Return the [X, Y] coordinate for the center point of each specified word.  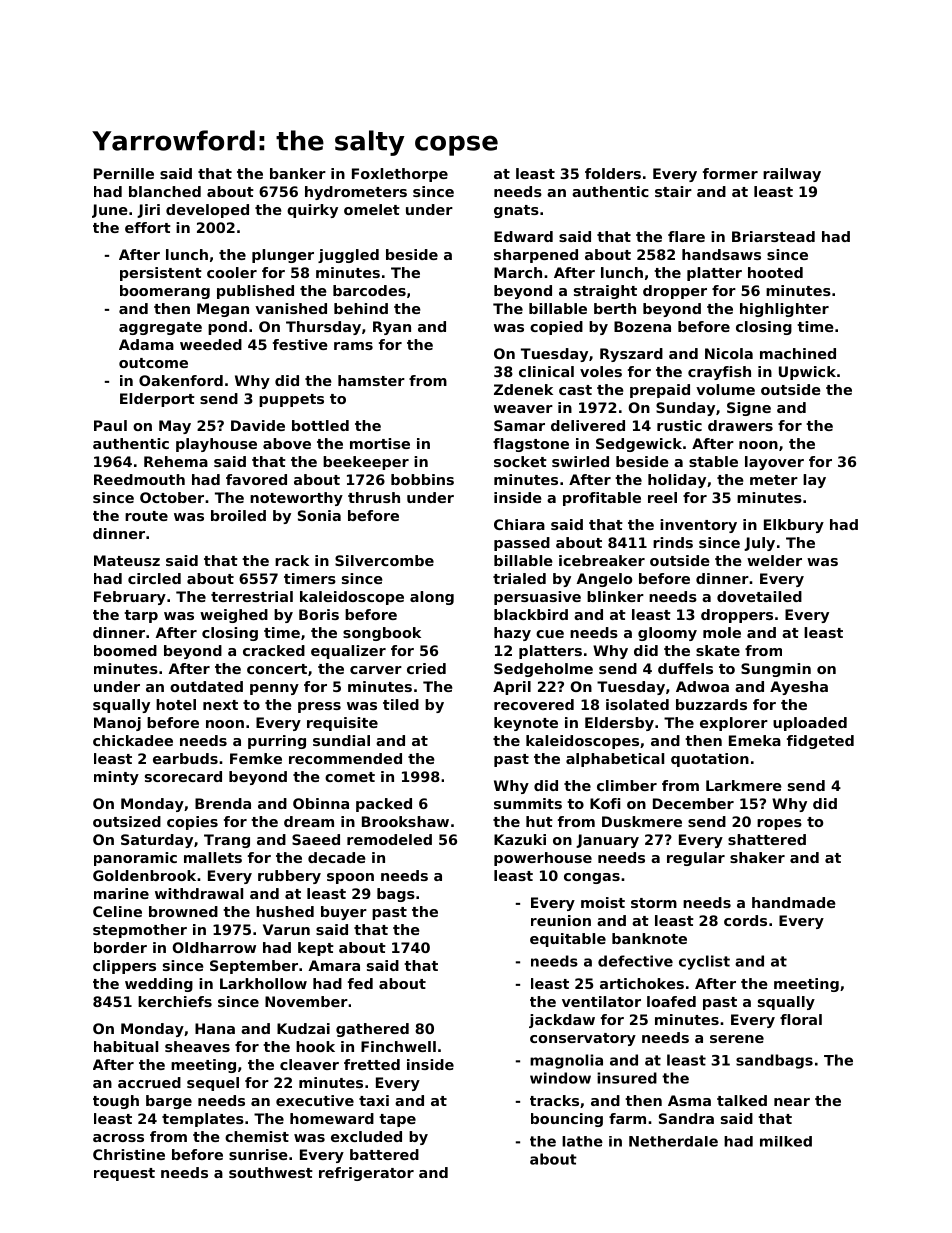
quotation [710, 760]
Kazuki [520, 839]
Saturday [157, 841]
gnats [516, 211]
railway [792, 175]
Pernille [124, 173]
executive [315, 1100]
